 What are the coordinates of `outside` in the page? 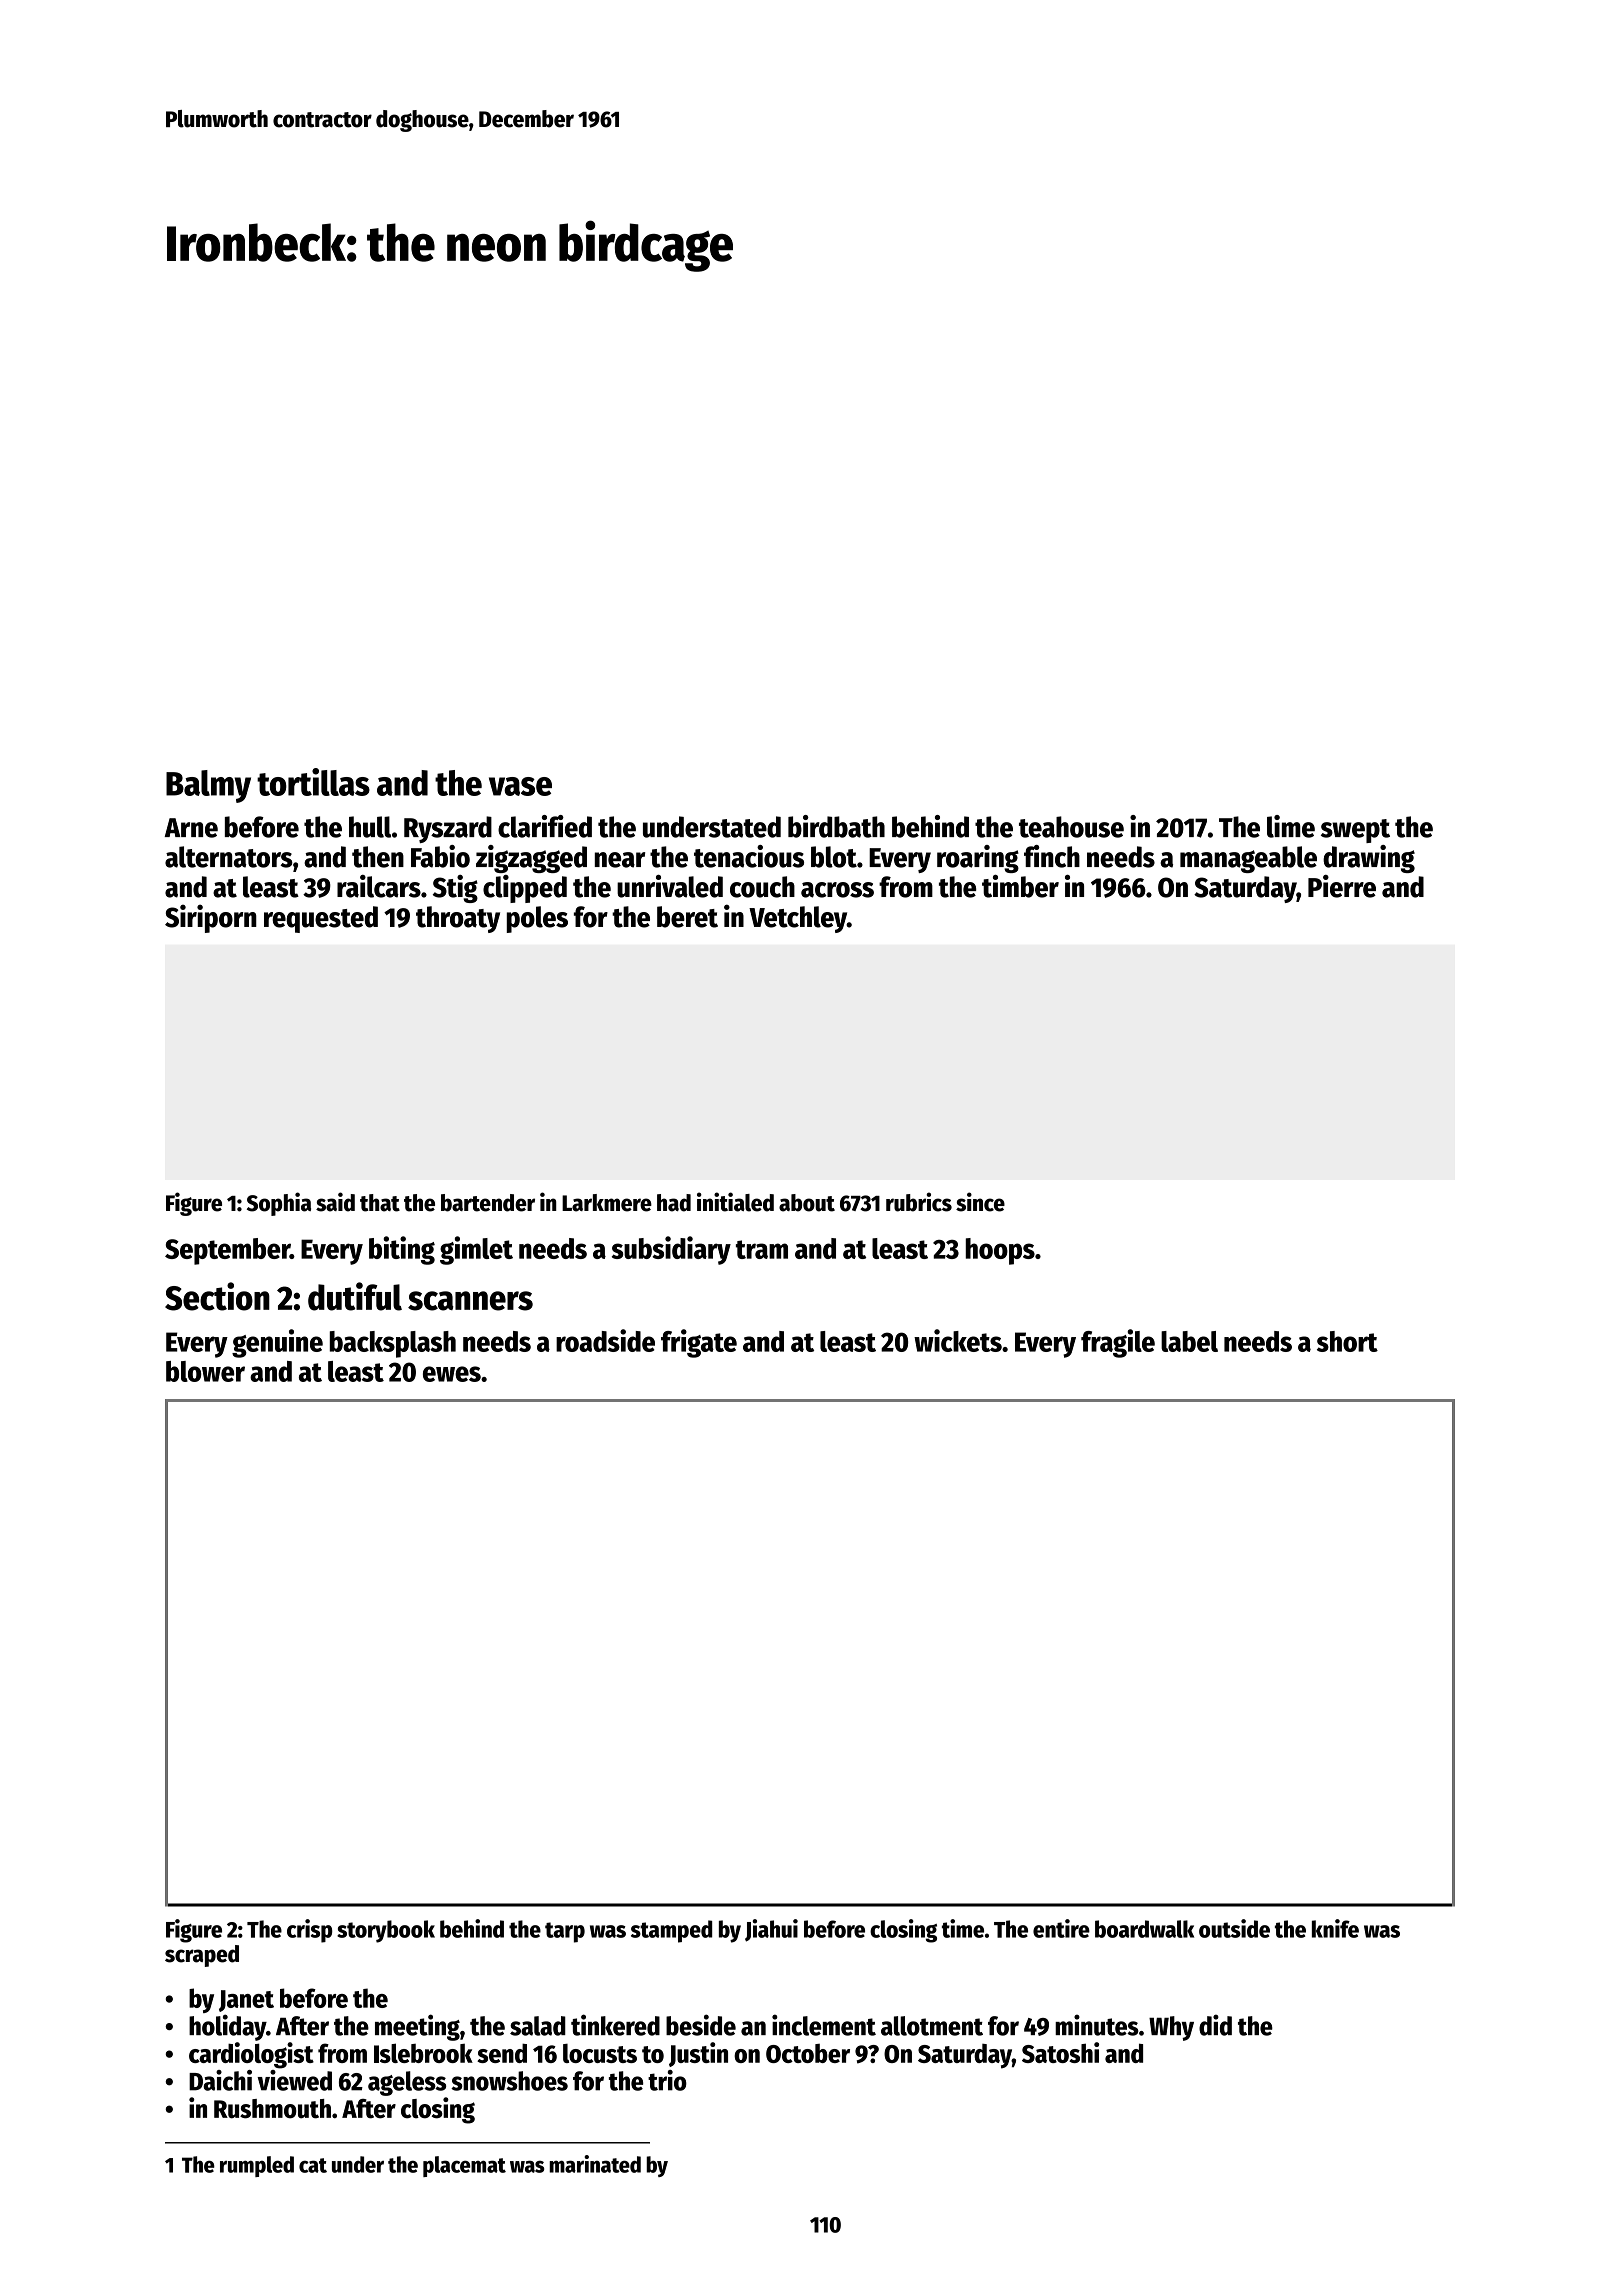 It's located at (1234, 1928).
